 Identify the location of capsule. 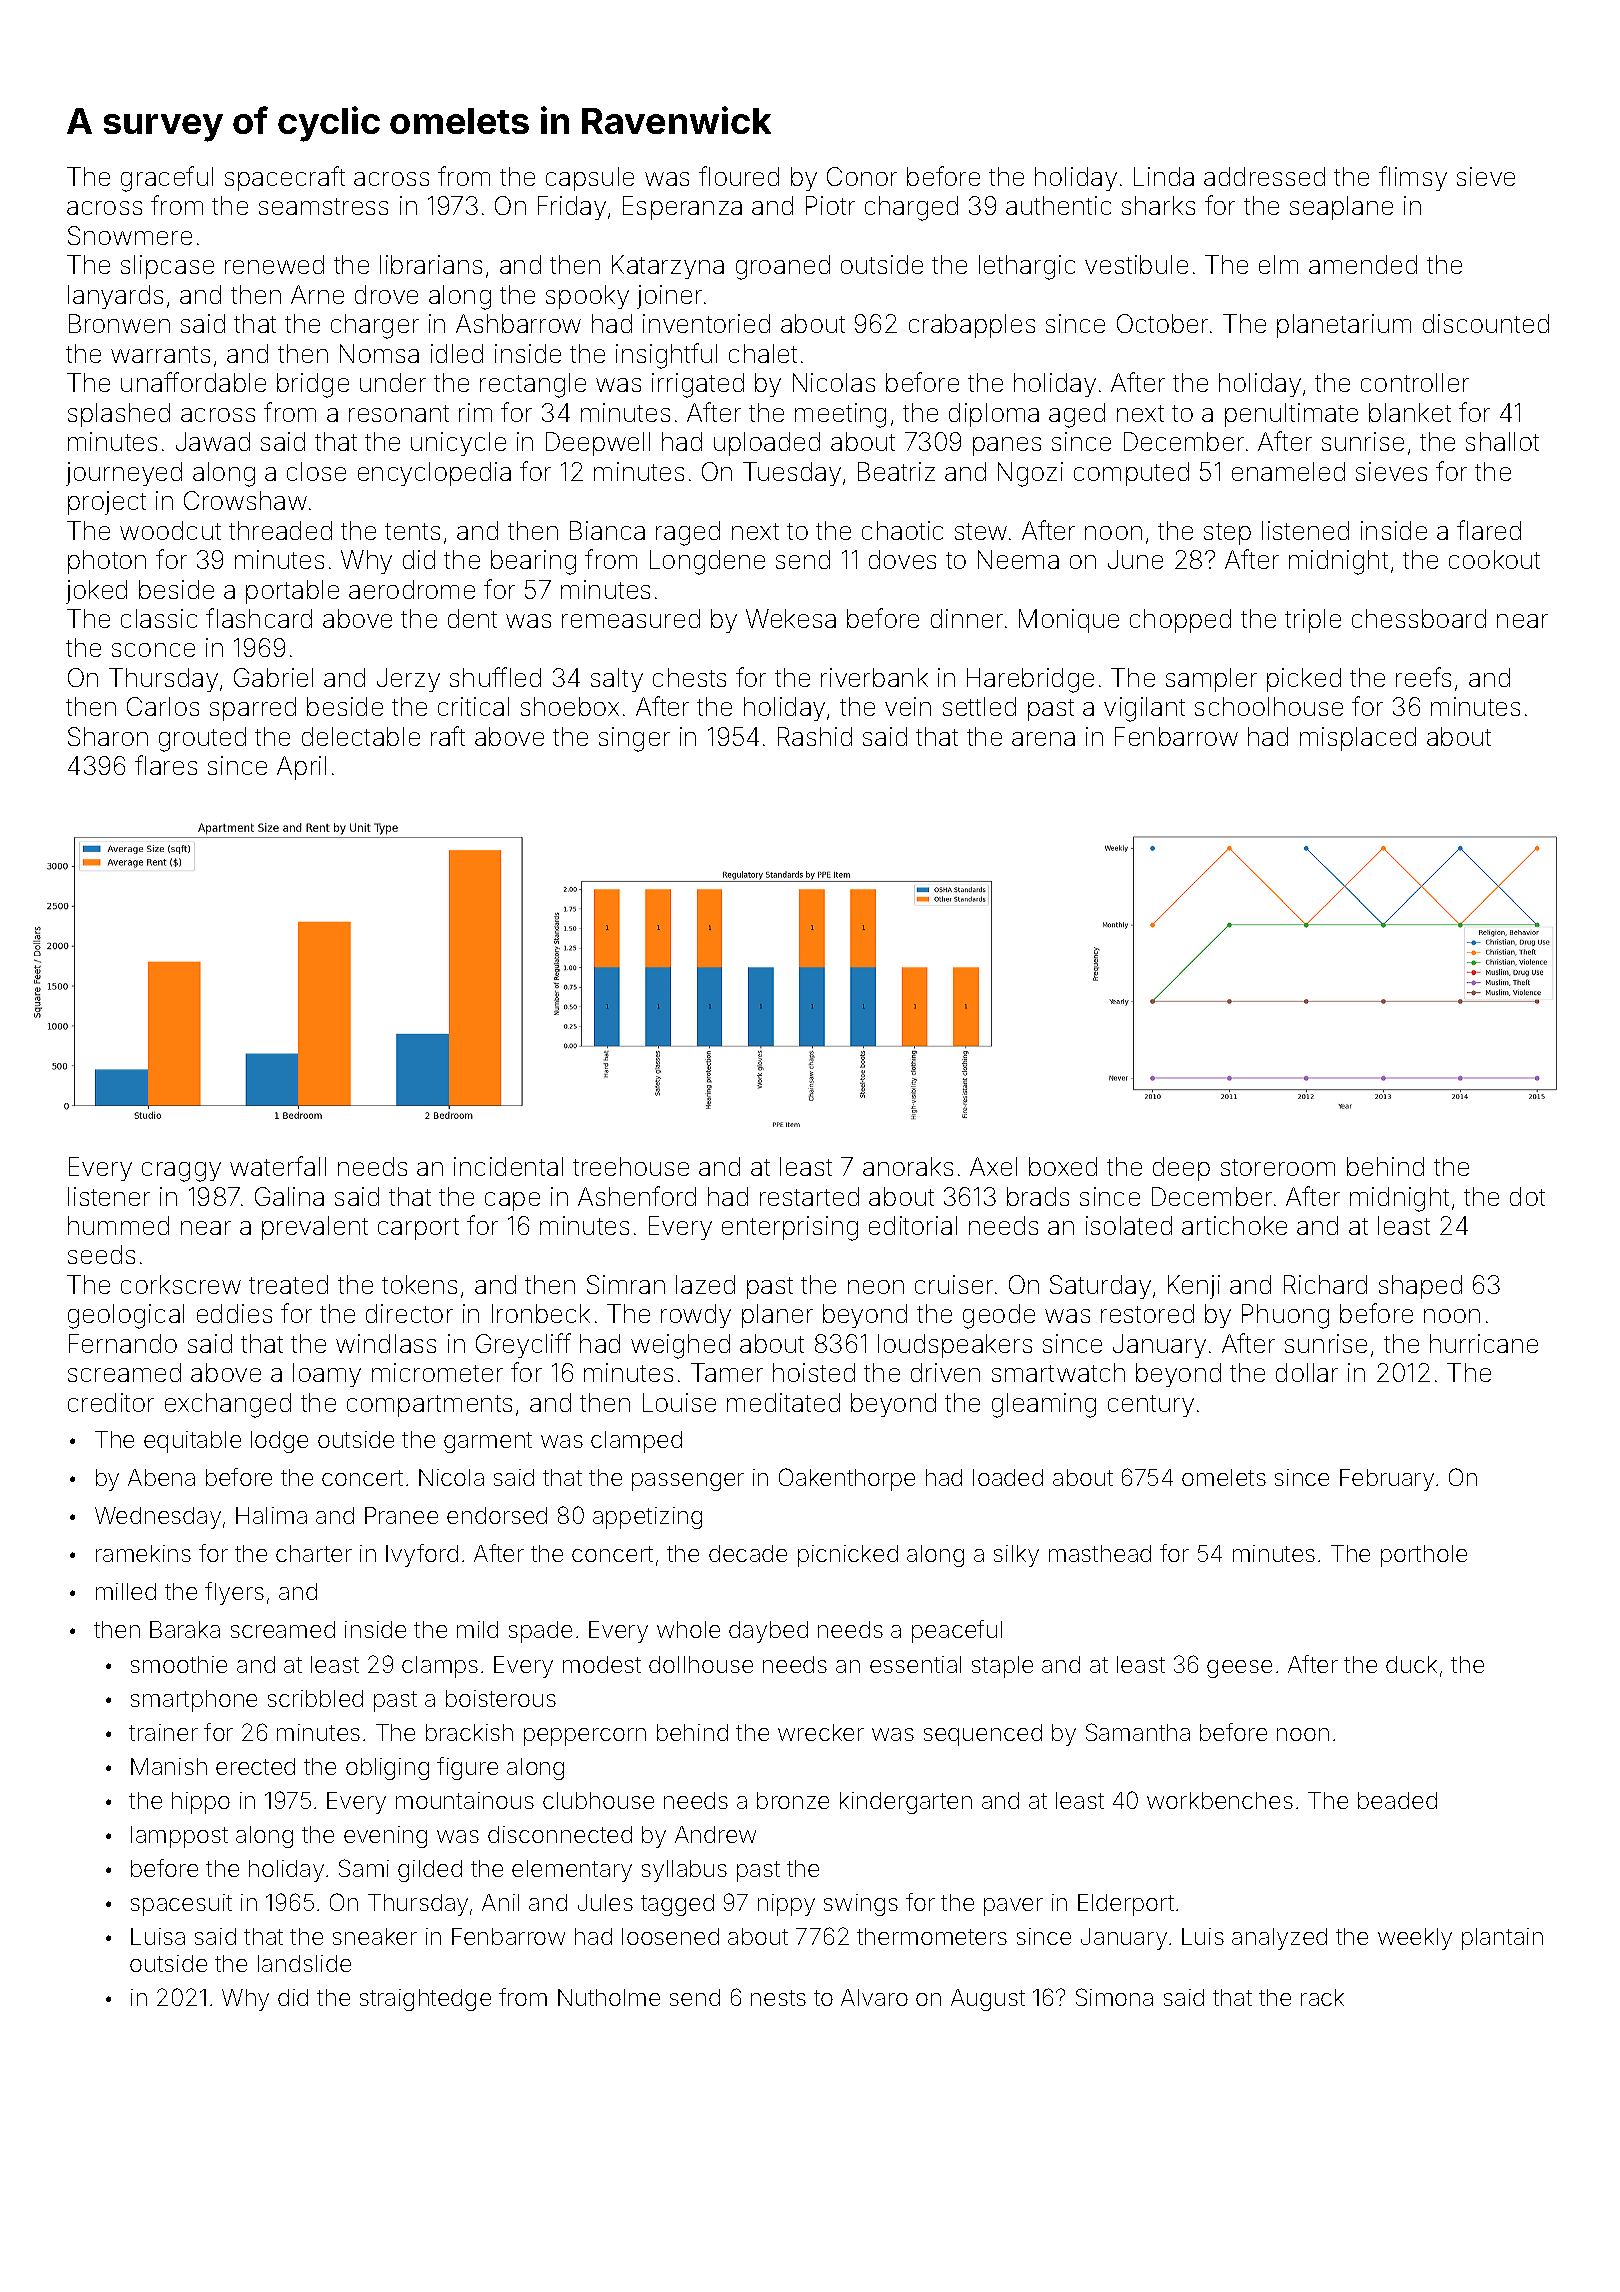
(590, 179).
